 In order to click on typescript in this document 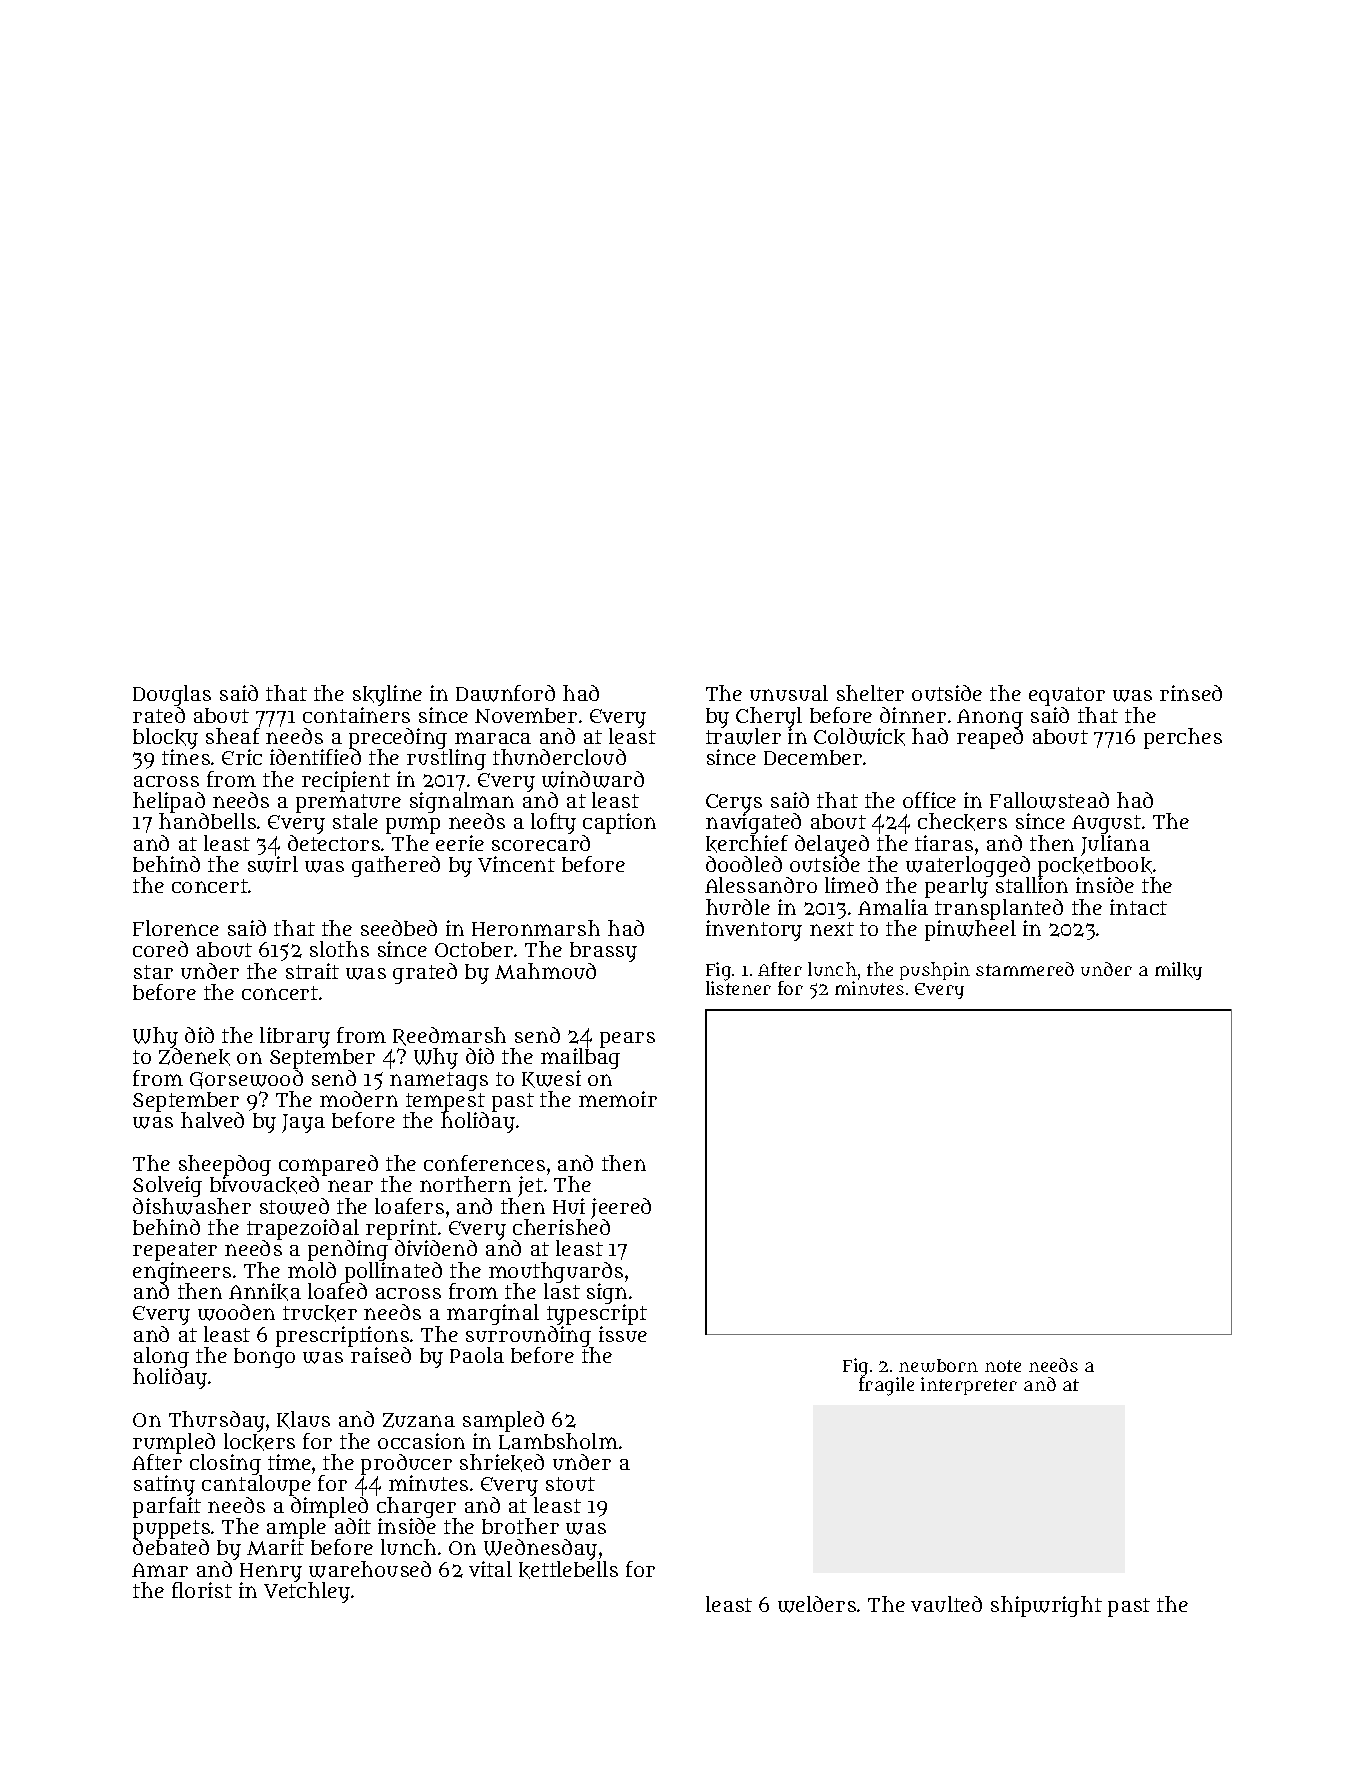, I will do `click(597, 1315)`.
